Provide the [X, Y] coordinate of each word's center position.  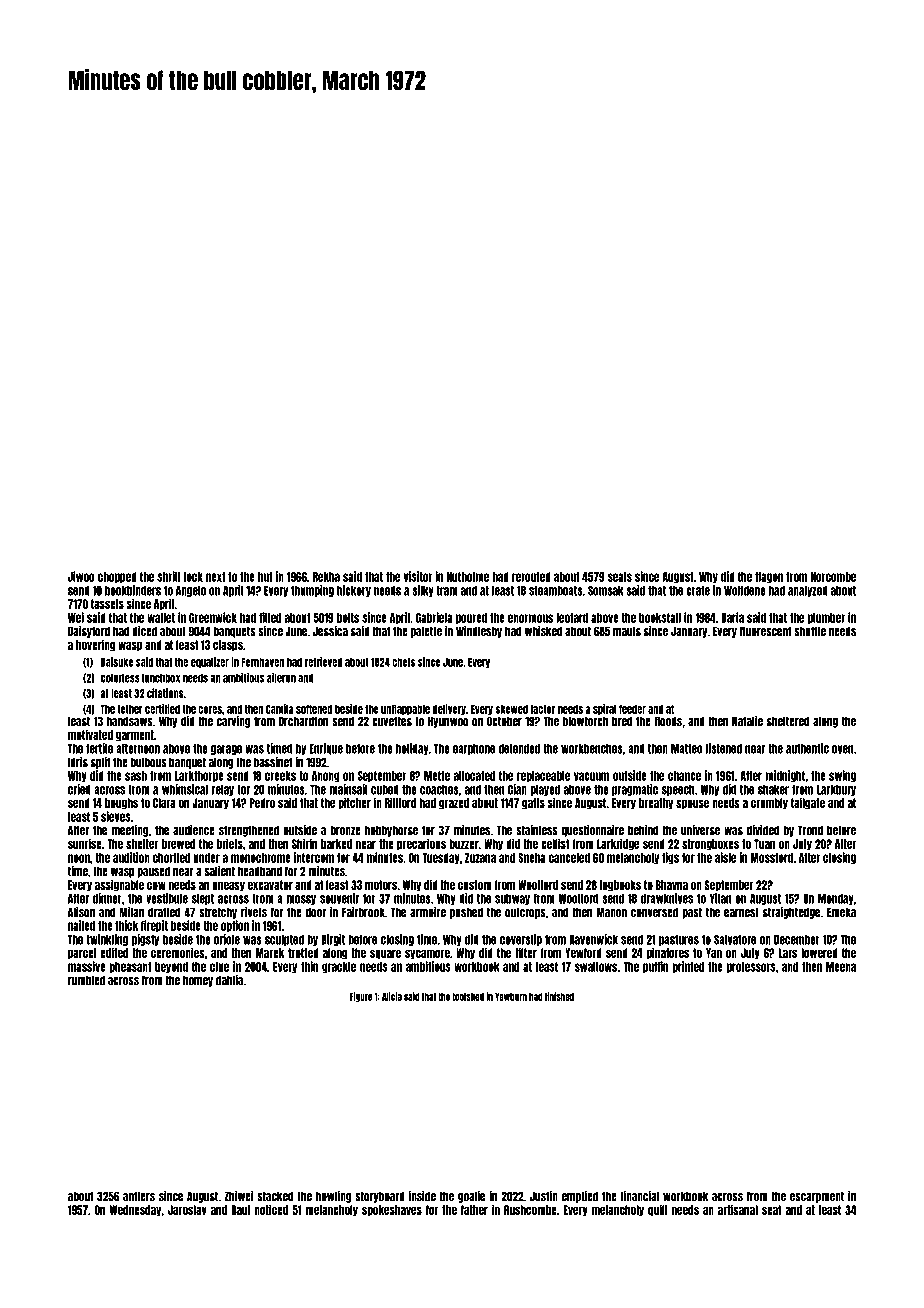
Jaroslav [187, 1210]
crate [698, 591]
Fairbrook [363, 912]
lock [193, 577]
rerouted [531, 577]
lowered [819, 953]
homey [198, 981]
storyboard [380, 1197]
